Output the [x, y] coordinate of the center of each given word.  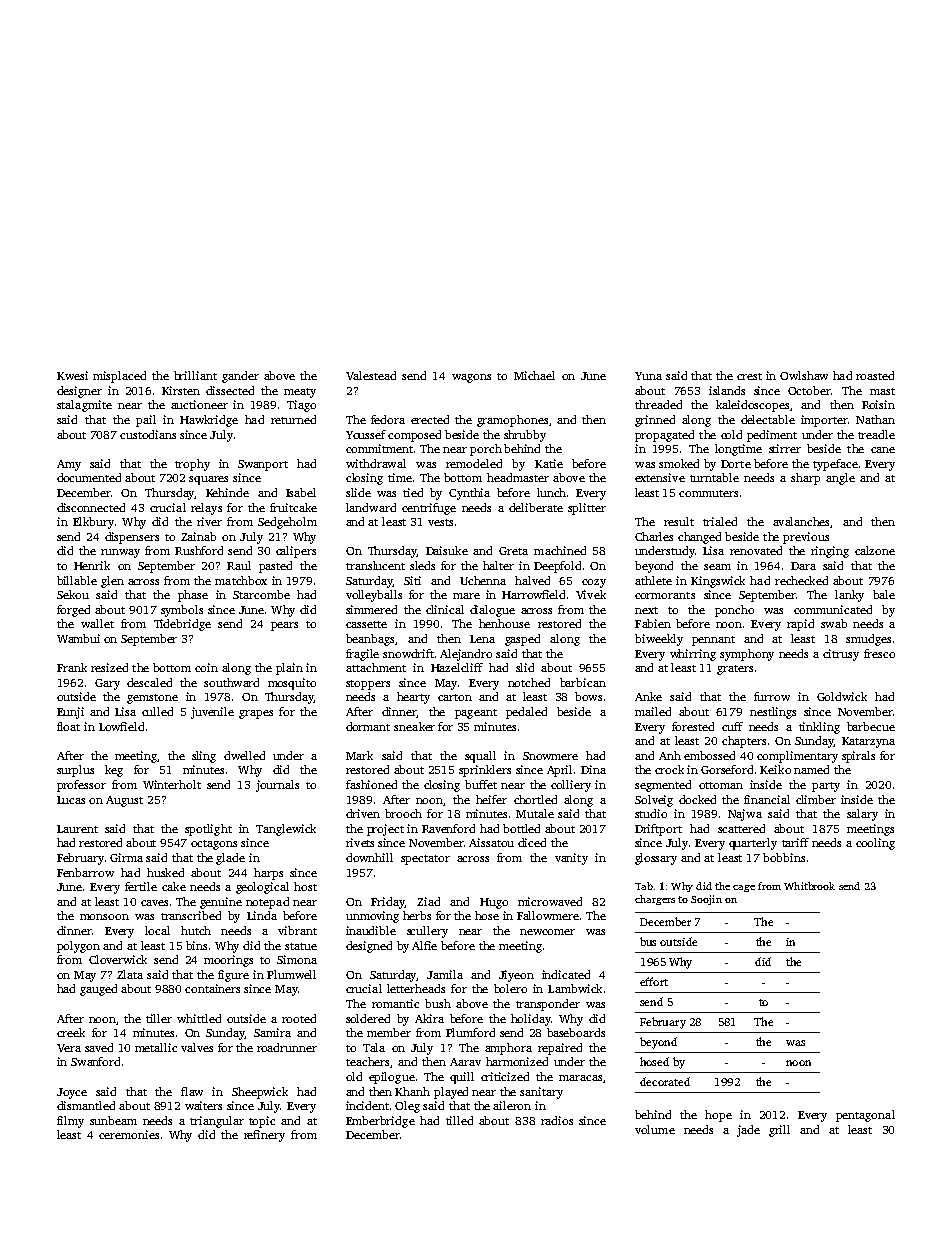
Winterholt [172, 784]
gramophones [512, 421]
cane [883, 450]
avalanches [801, 521]
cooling [875, 844]
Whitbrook [809, 886]
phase [193, 596]
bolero [510, 988]
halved [532, 580]
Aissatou [491, 842]
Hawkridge [209, 421]
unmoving [372, 917]
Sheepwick [260, 1093]
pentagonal [865, 1116]
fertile [141, 886]
